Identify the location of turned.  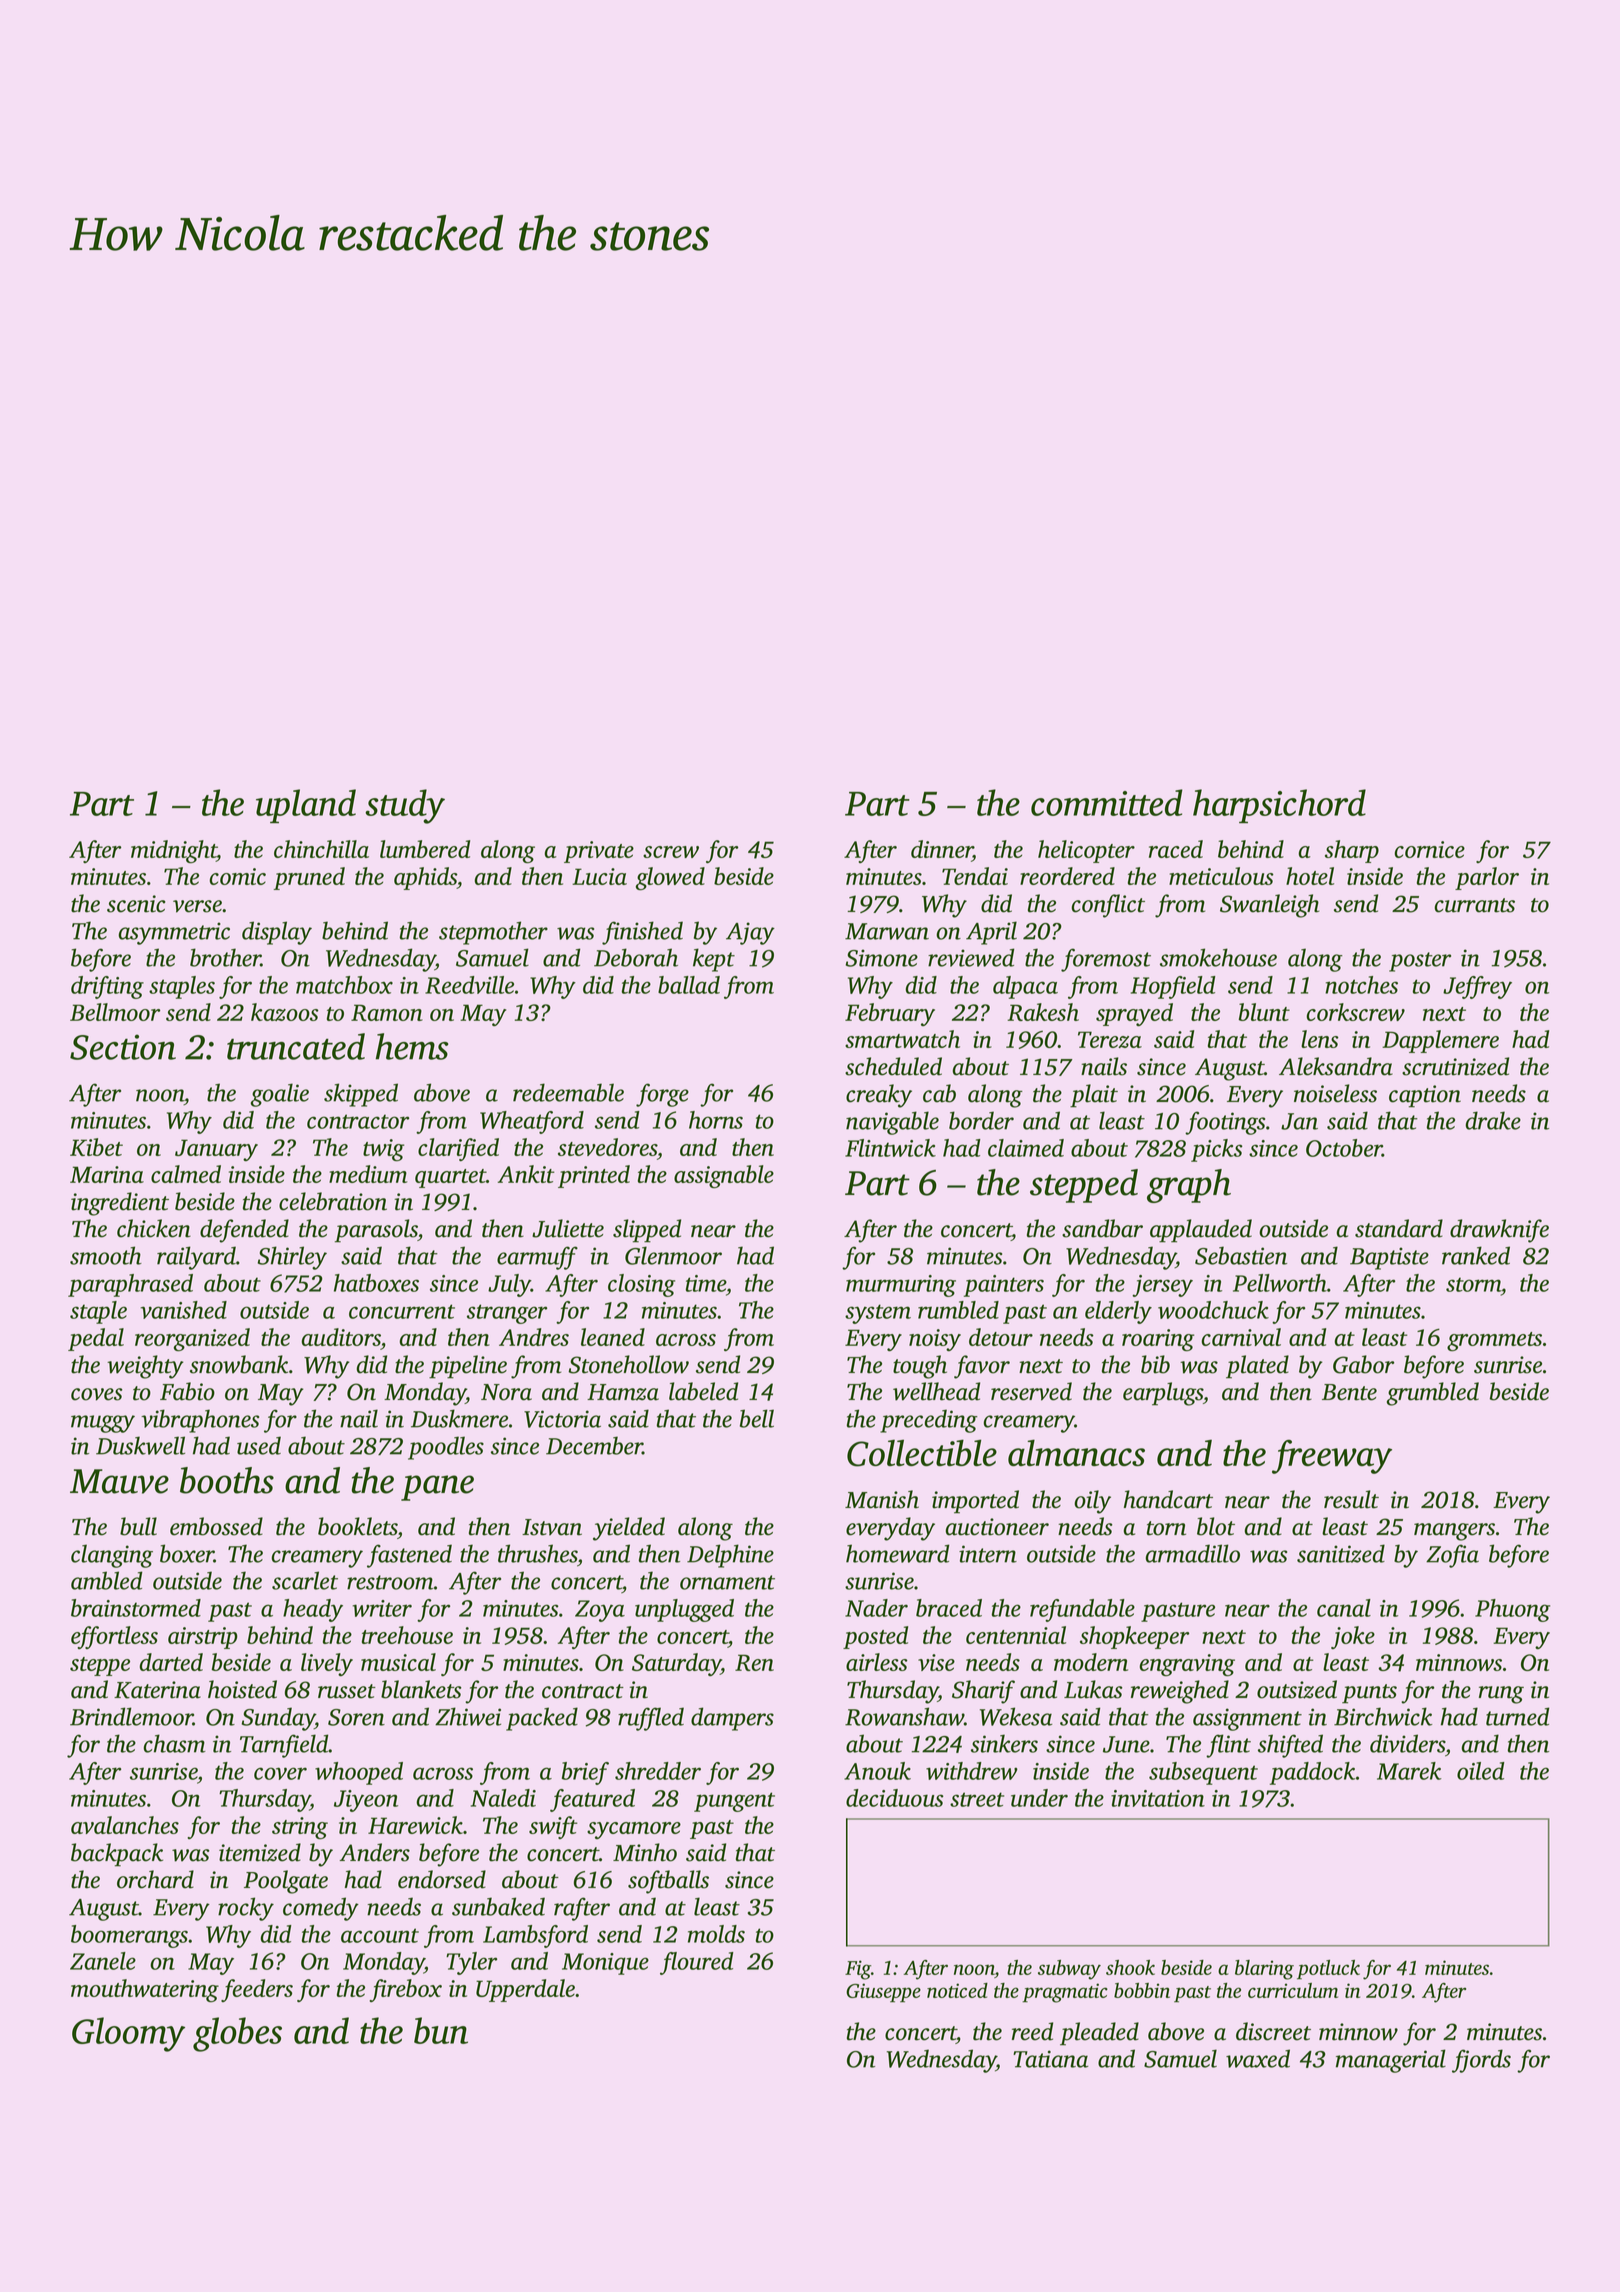
(1517, 1716).
